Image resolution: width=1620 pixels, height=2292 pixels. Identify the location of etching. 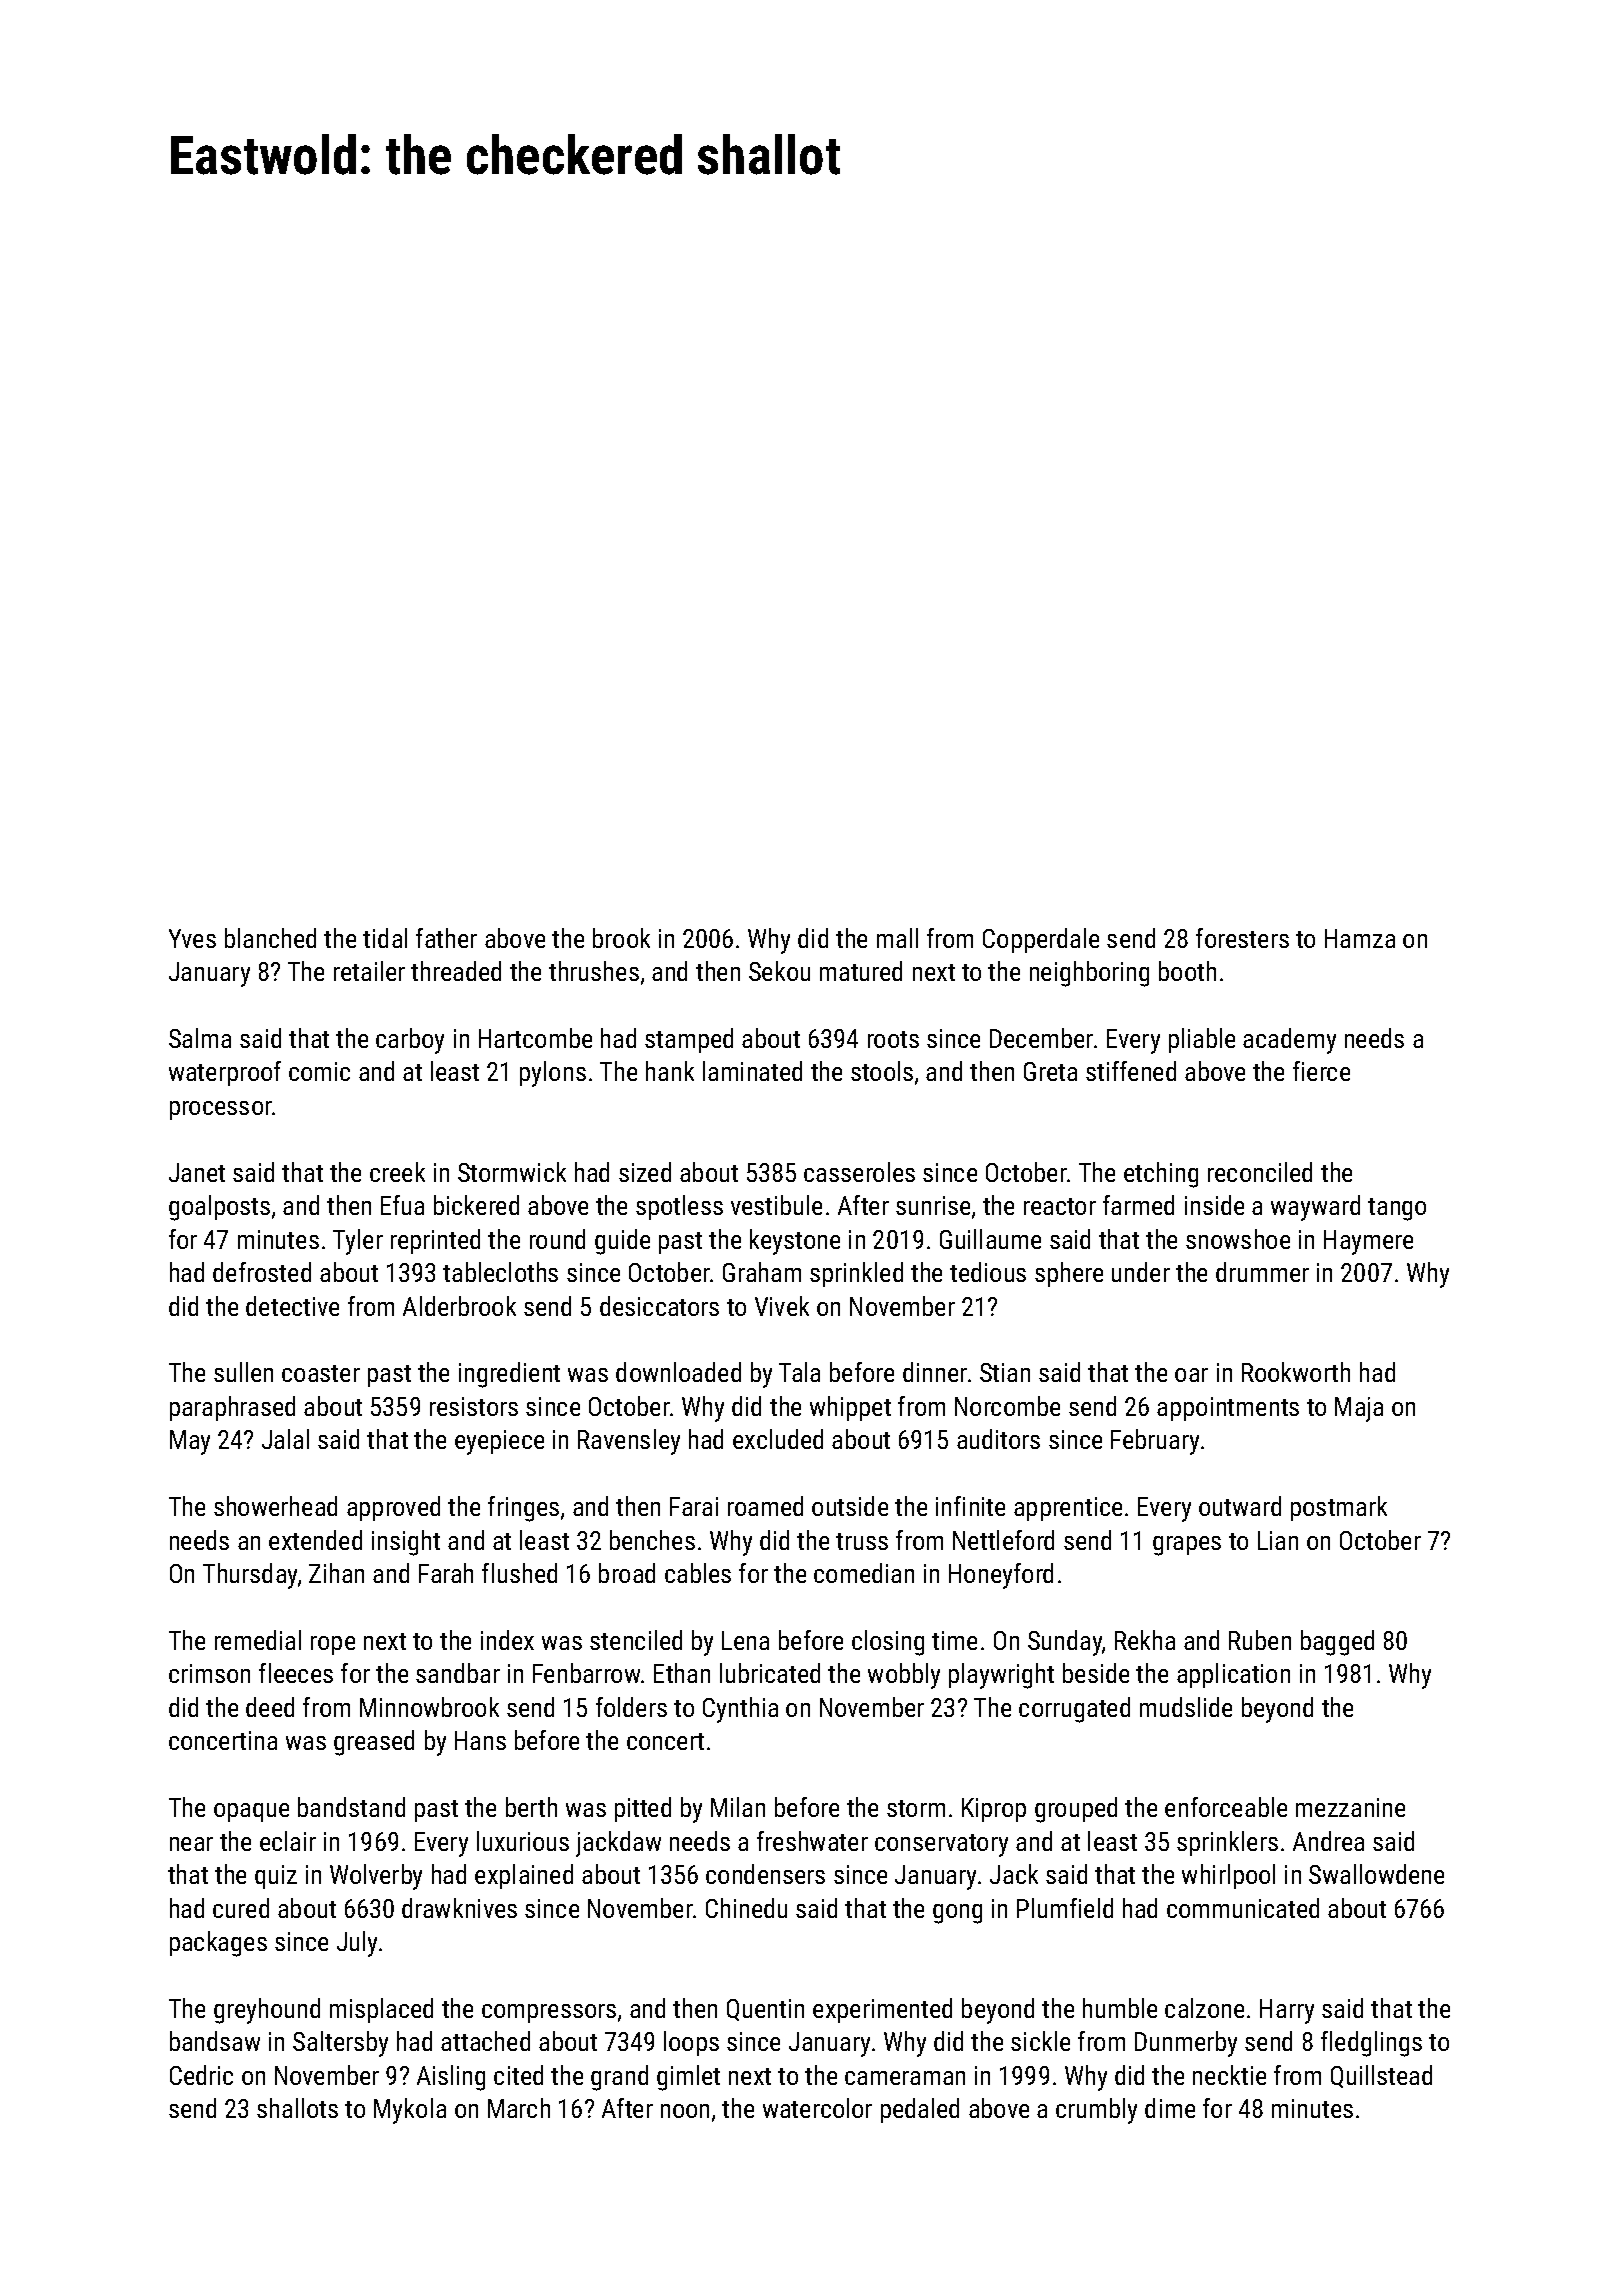
(1161, 1175).
